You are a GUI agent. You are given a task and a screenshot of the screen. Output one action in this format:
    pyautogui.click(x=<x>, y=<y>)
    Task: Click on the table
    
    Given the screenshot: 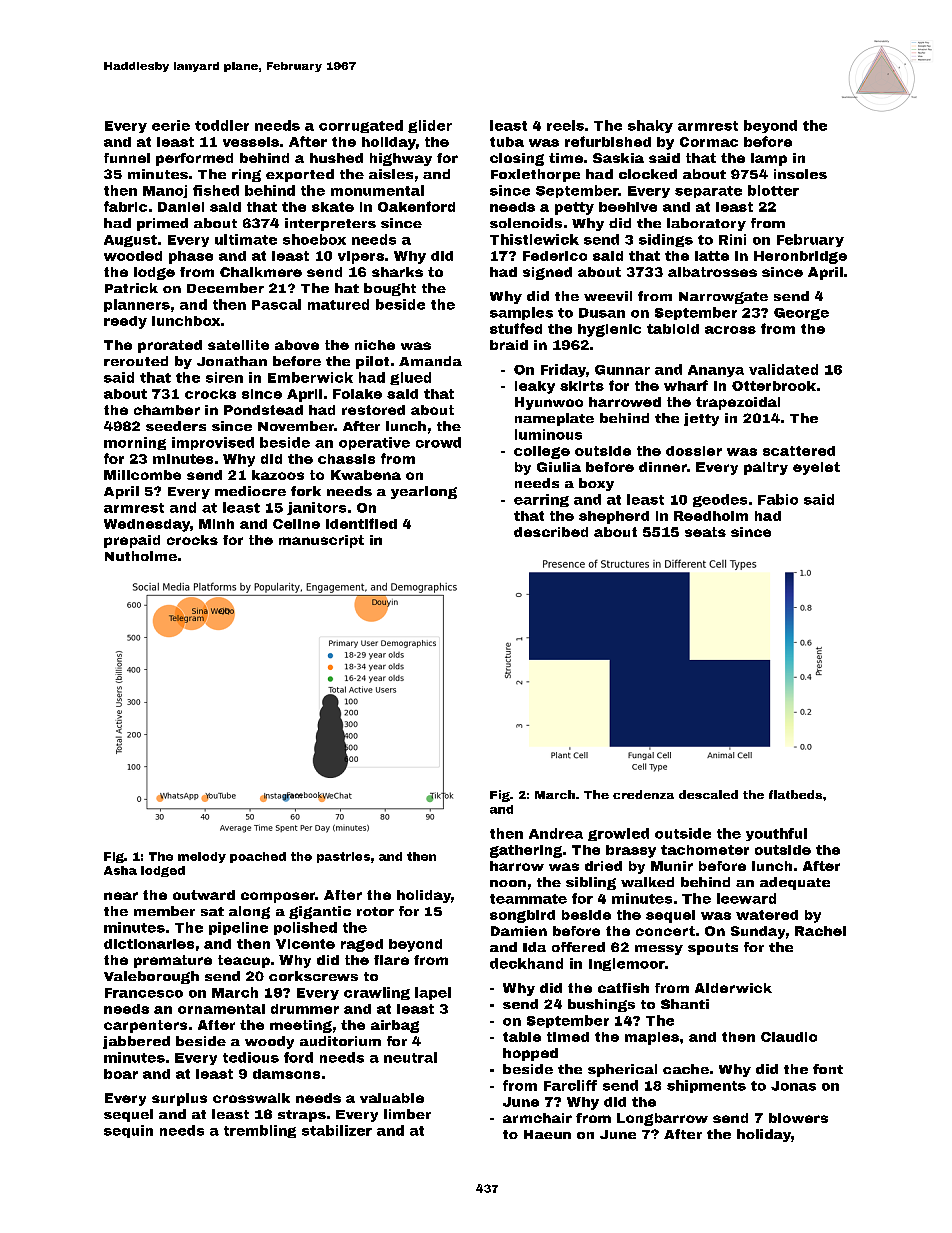 What is the action you would take?
    pyautogui.click(x=522, y=1037)
